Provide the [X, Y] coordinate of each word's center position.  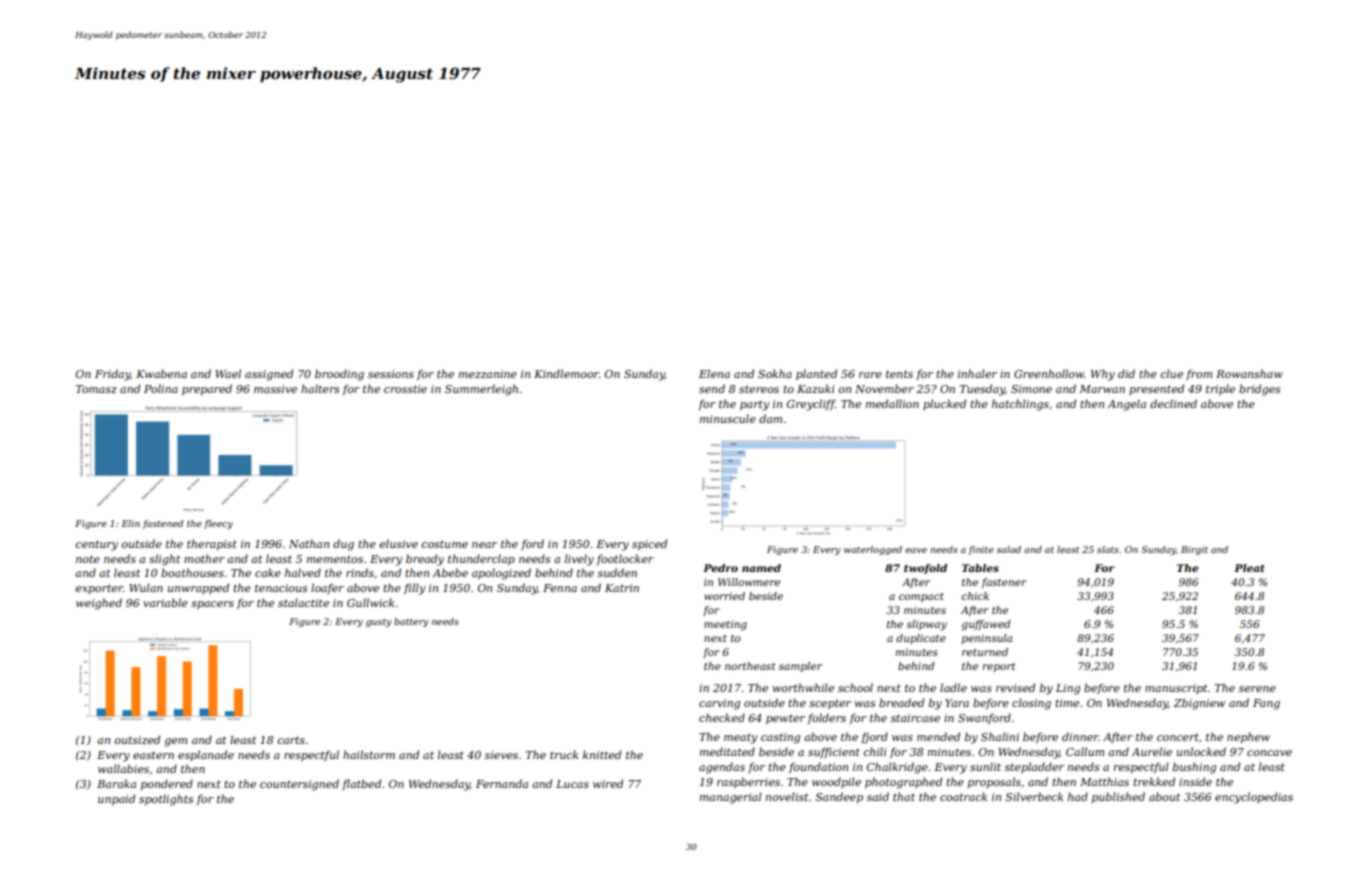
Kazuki [816, 388]
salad [1009, 549]
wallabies [123, 768]
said [878, 796]
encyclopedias [1254, 798]
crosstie [405, 389]
